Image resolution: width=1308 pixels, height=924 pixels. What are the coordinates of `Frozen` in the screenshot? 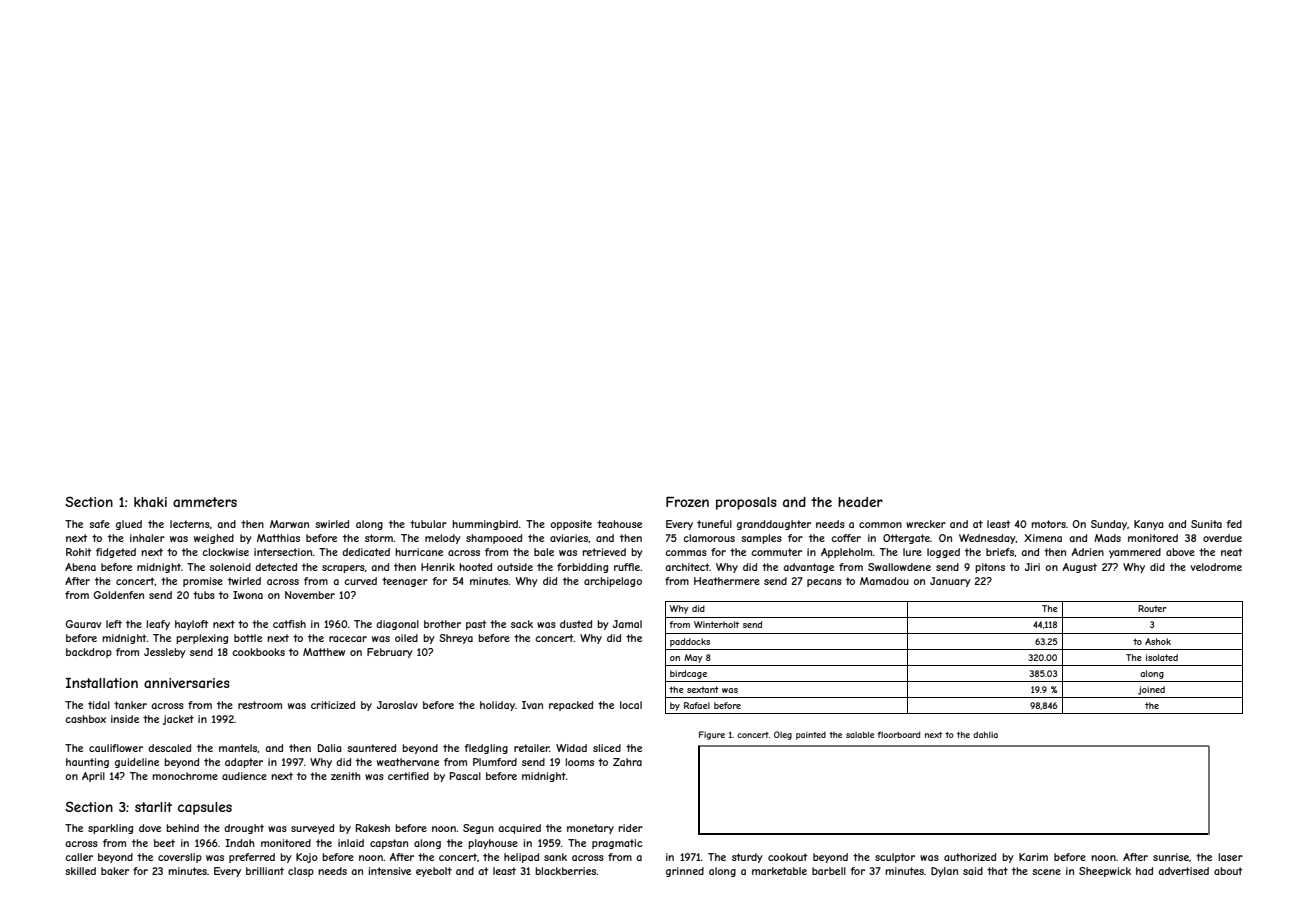 It's located at (687, 502).
